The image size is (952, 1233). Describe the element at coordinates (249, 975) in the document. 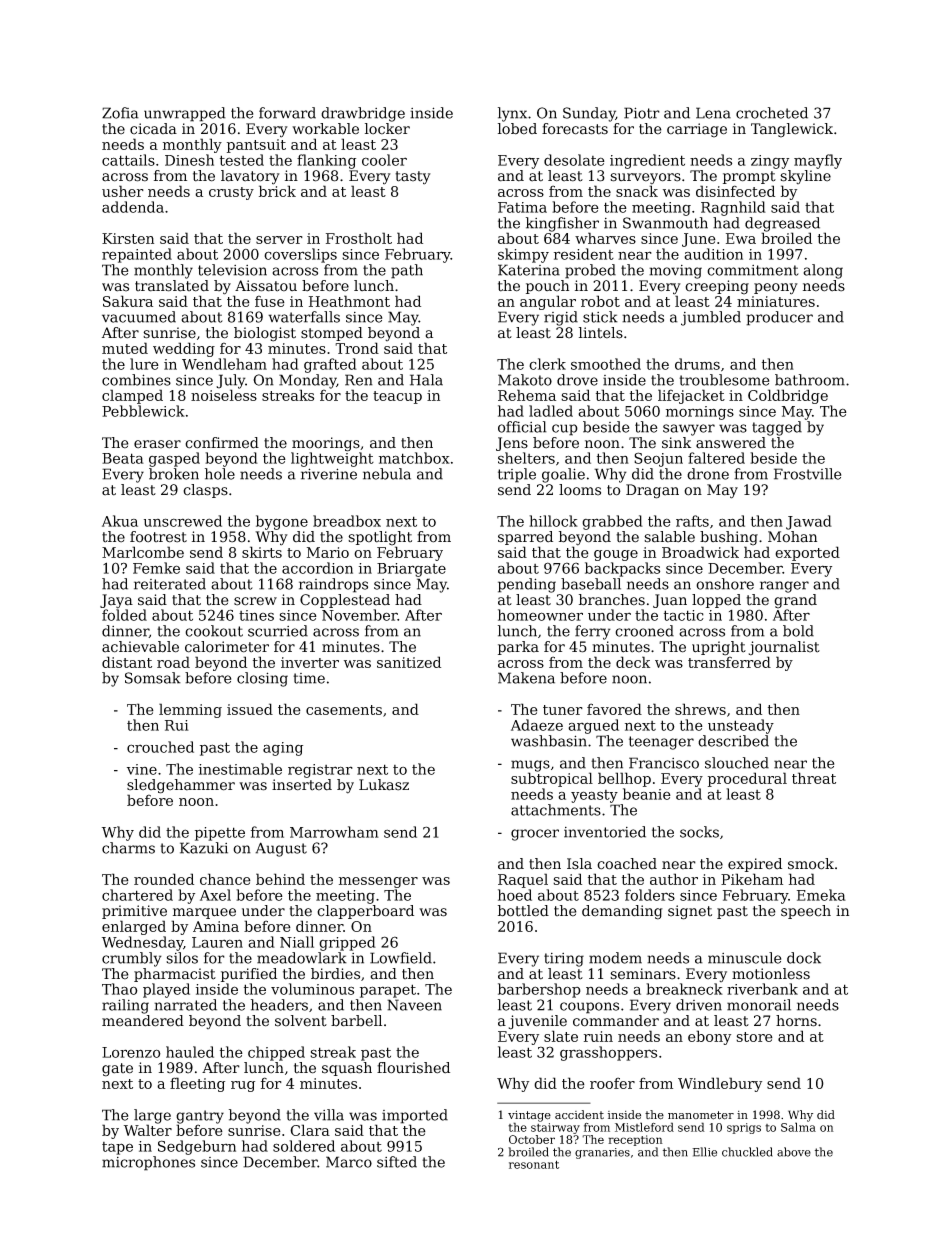

I see `purified` at that location.
